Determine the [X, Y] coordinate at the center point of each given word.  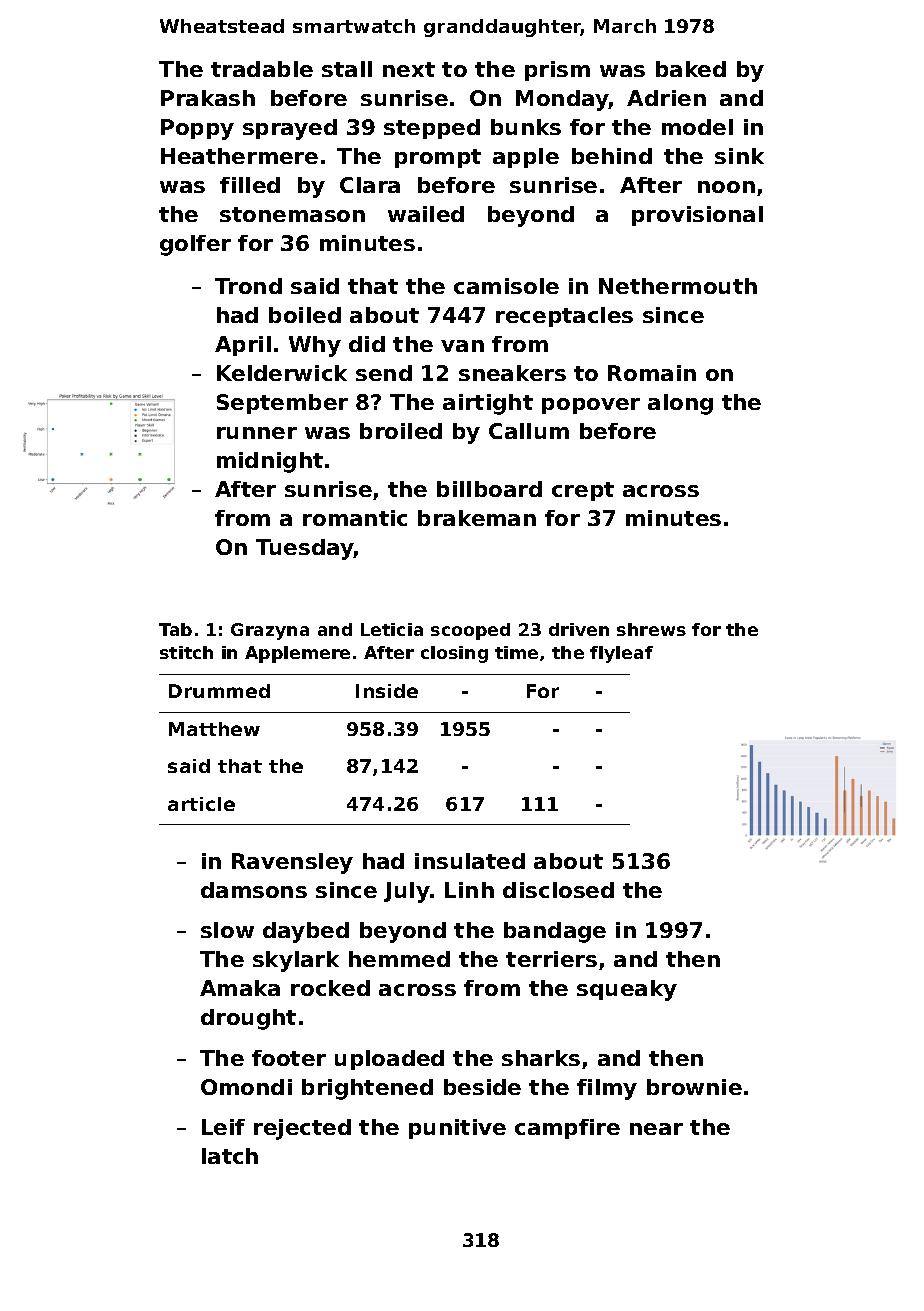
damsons [254, 890]
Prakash [208, 98]
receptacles [564, 317]
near [656, 1129]
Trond [248, 286]
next [409, 69]
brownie [694, 1087]
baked [691, 69]
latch [230, 1156]
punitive [457, 1129]
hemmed [399, 959]
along [680, 404]
